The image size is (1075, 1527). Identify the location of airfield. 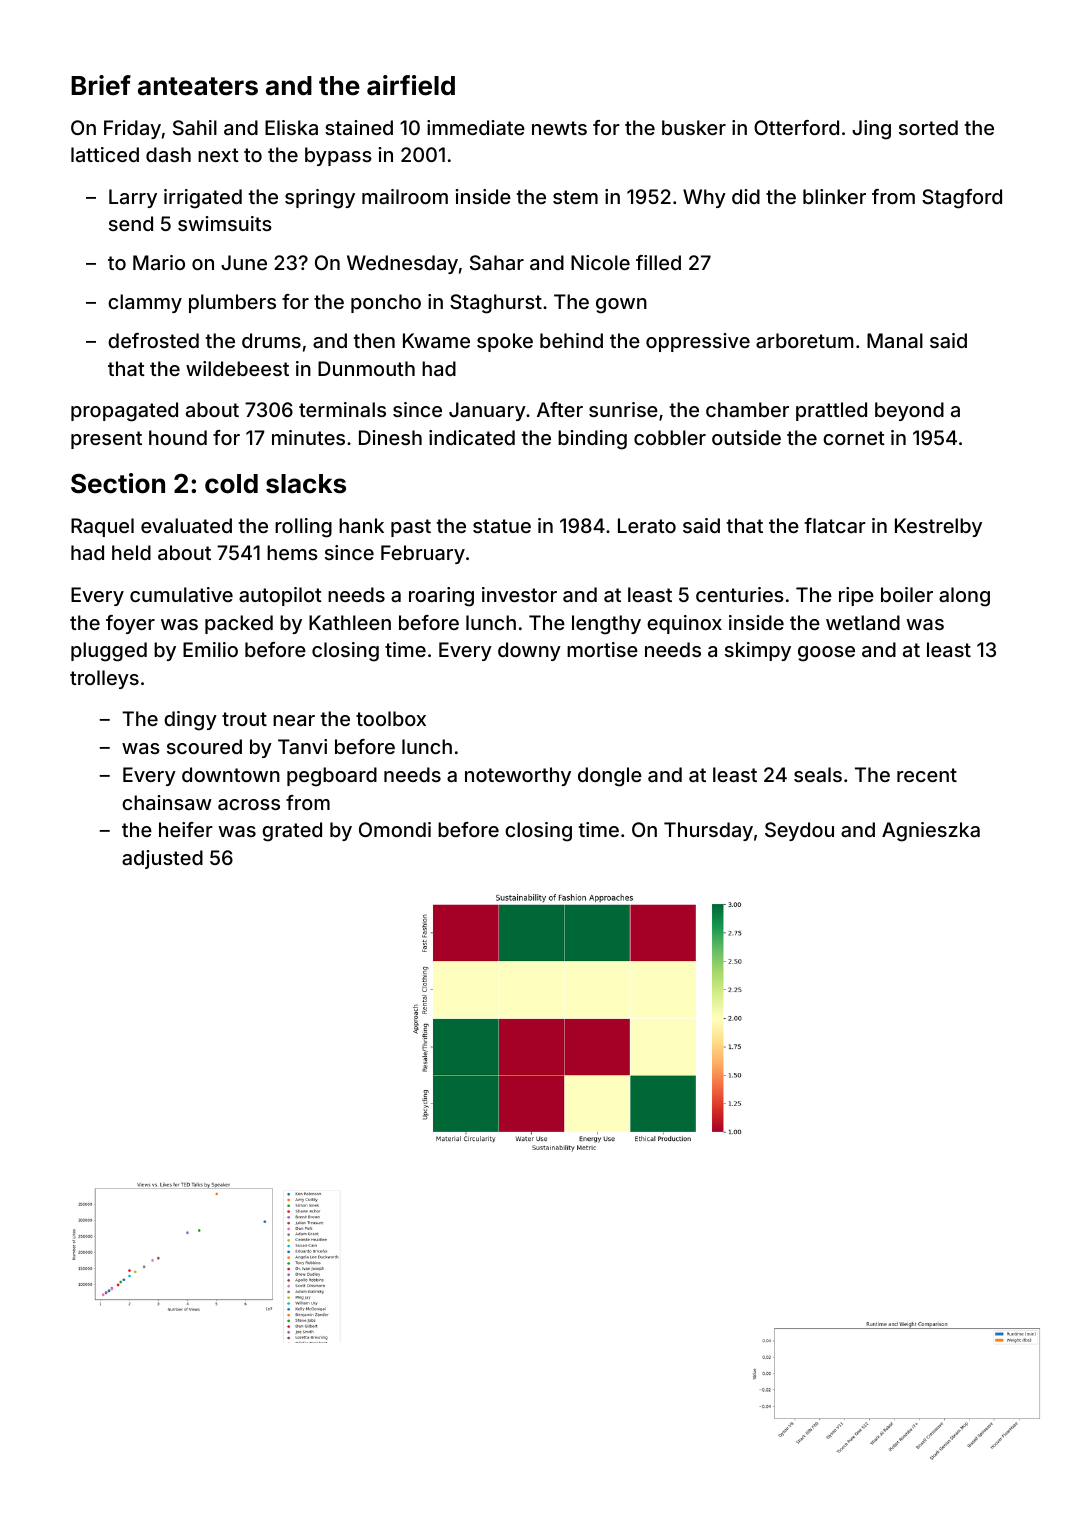
(411, 85).
